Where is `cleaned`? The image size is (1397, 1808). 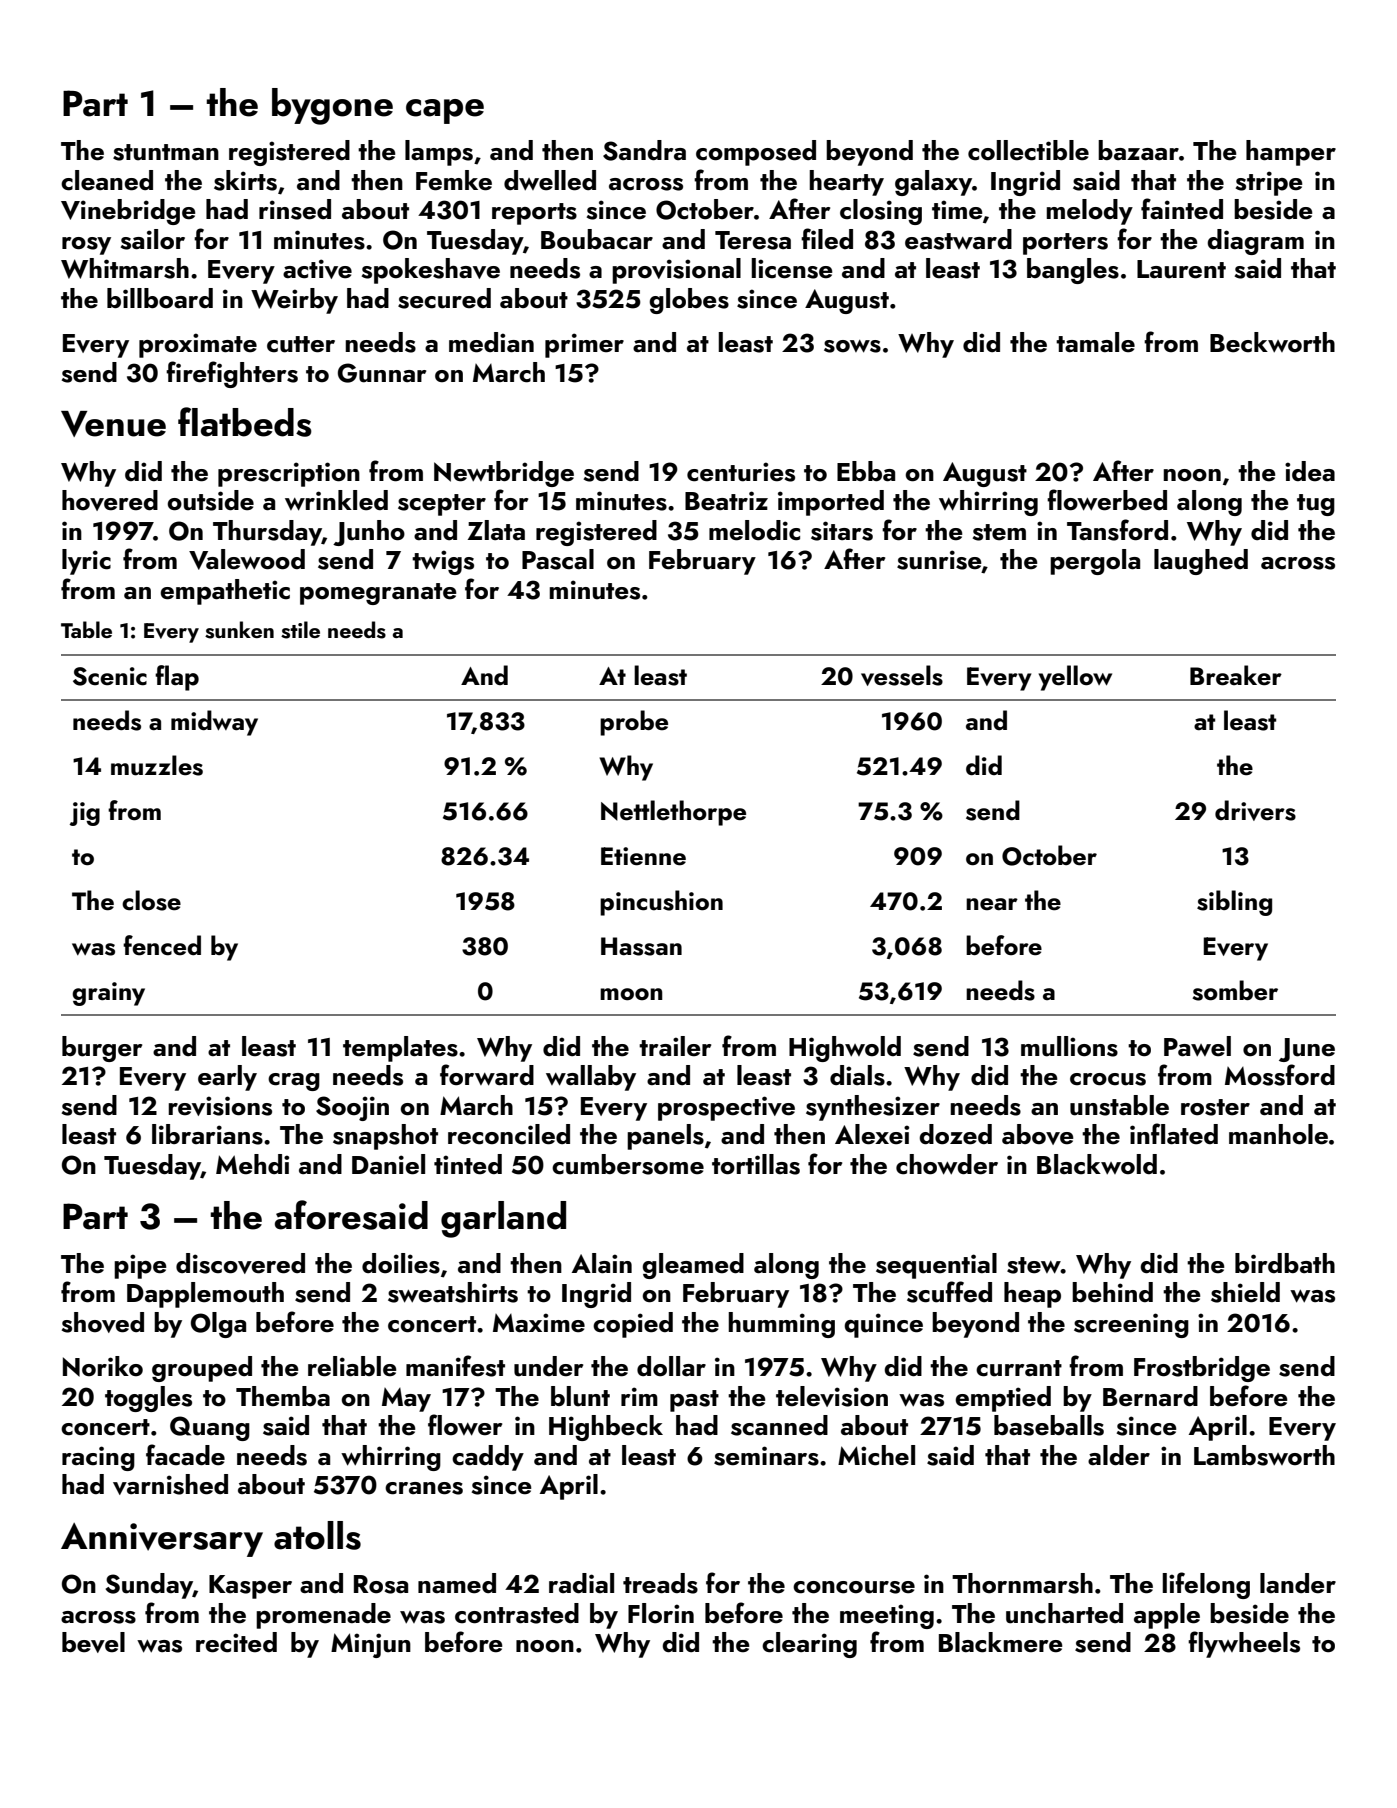 cleaned is located at coordinates (107, 180).
